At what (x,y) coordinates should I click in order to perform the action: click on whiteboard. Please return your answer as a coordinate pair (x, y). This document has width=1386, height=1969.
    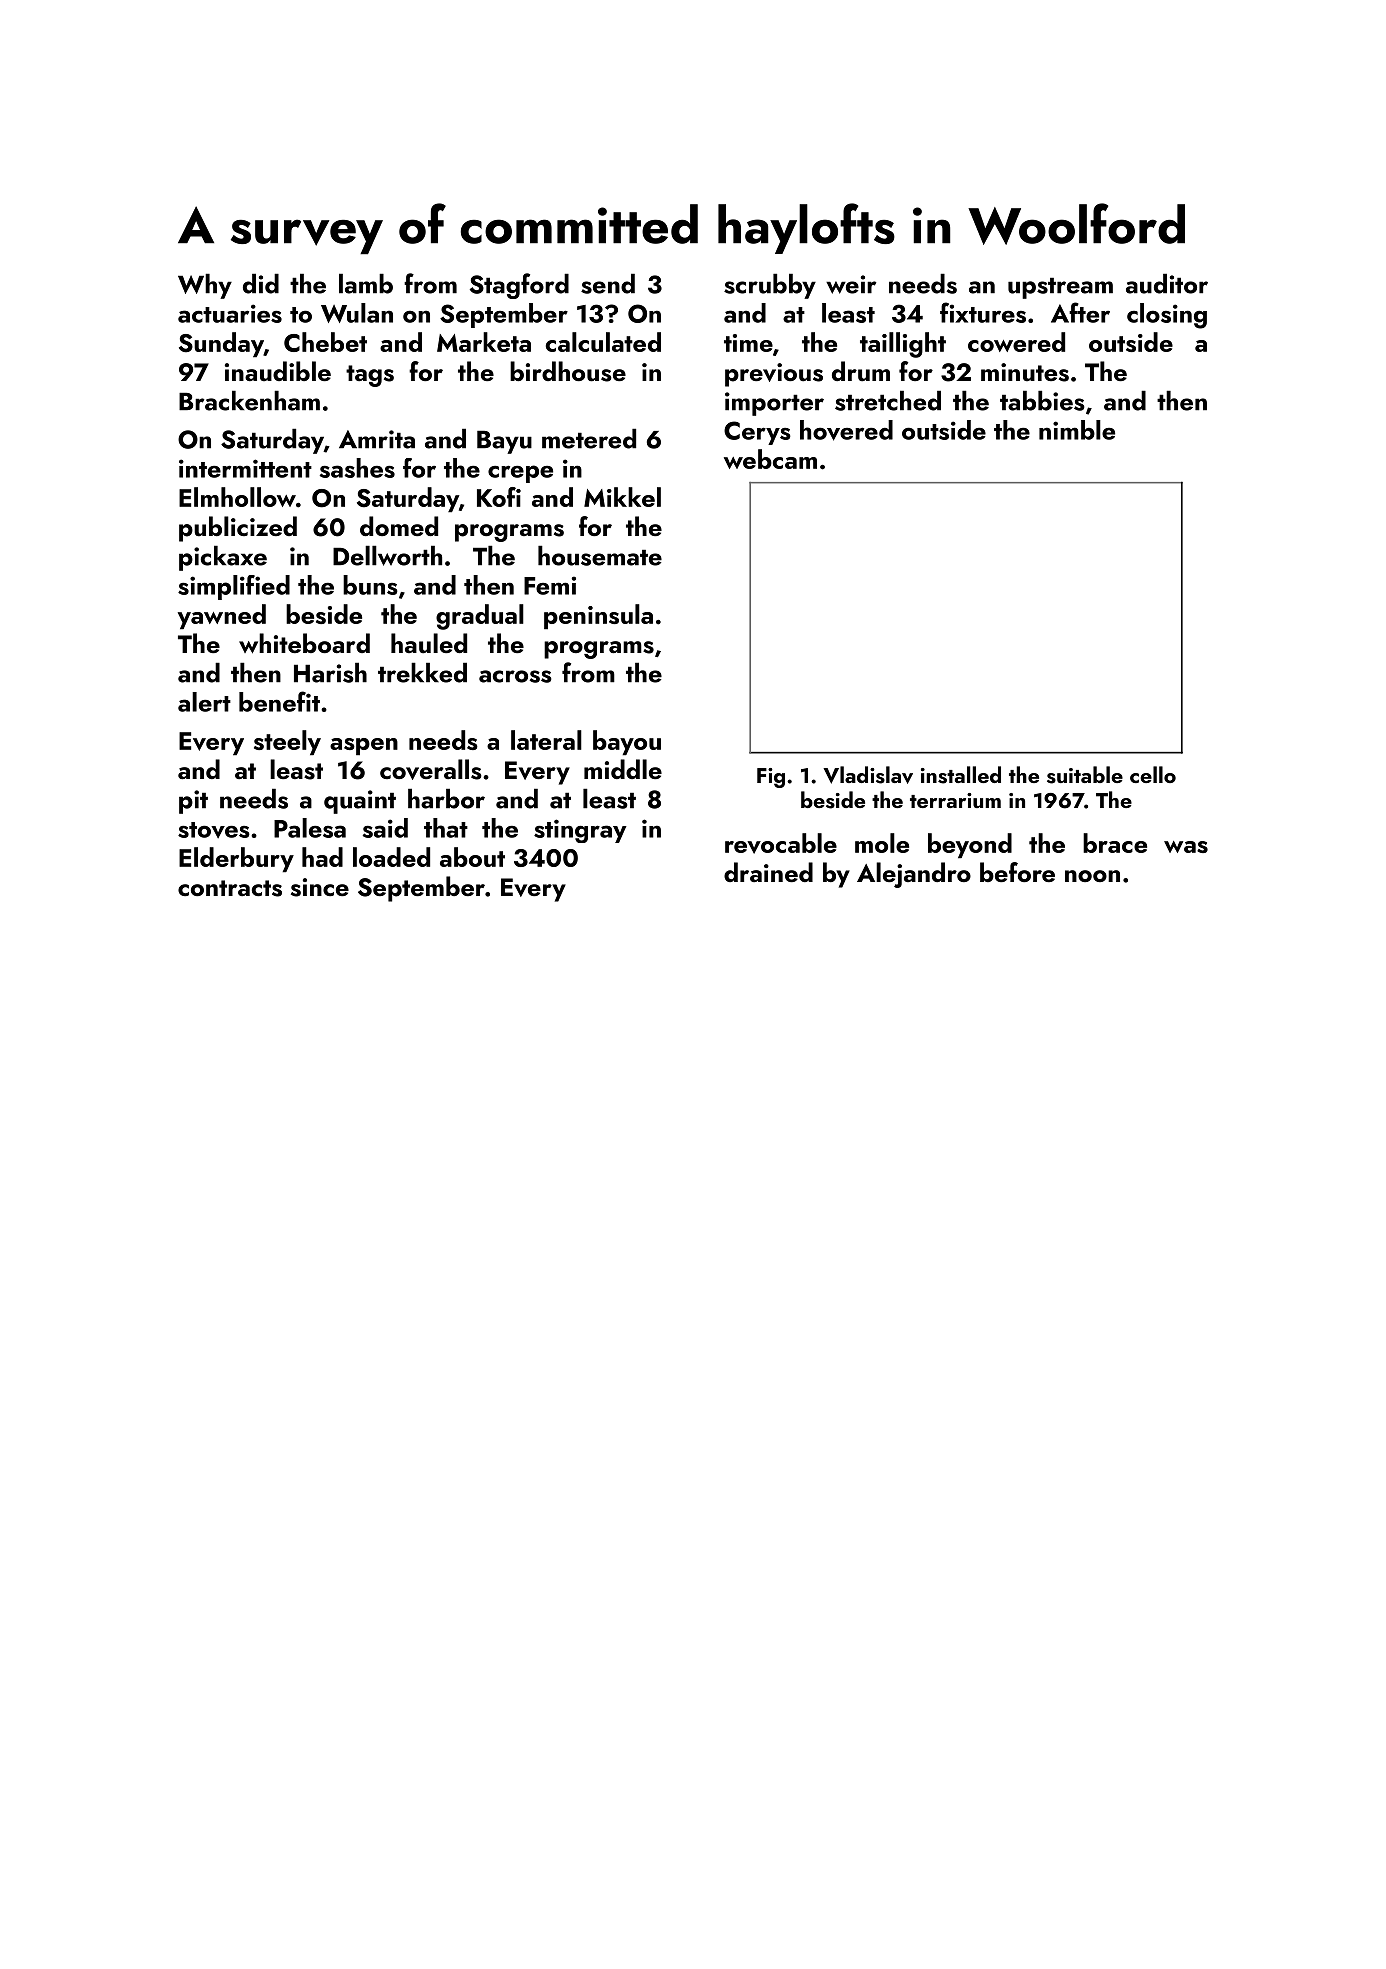
    Looking at the image, I should click on (304, 643).
